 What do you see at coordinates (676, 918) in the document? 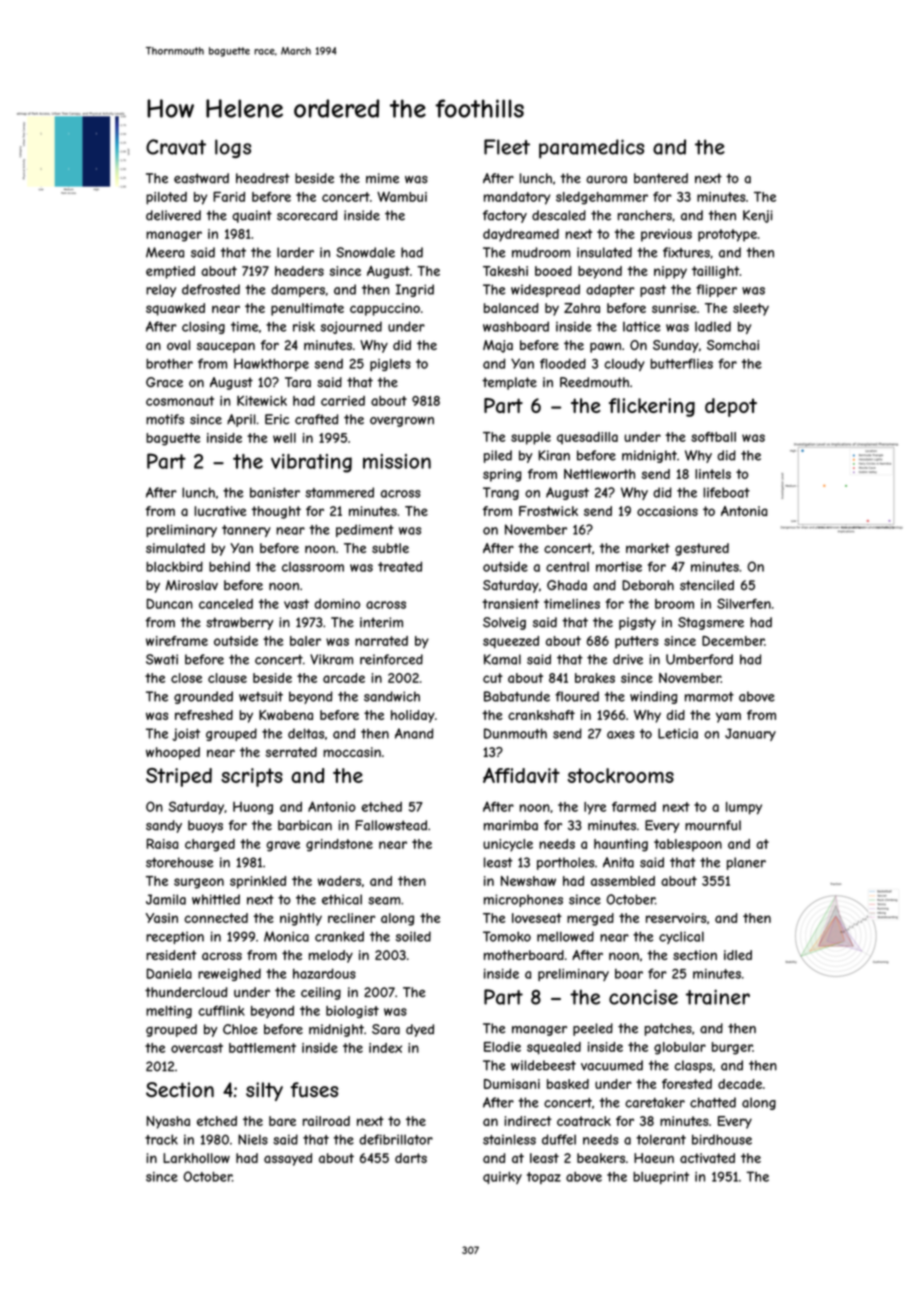
I see `reservoirs` at bounding box center [676, 918].
